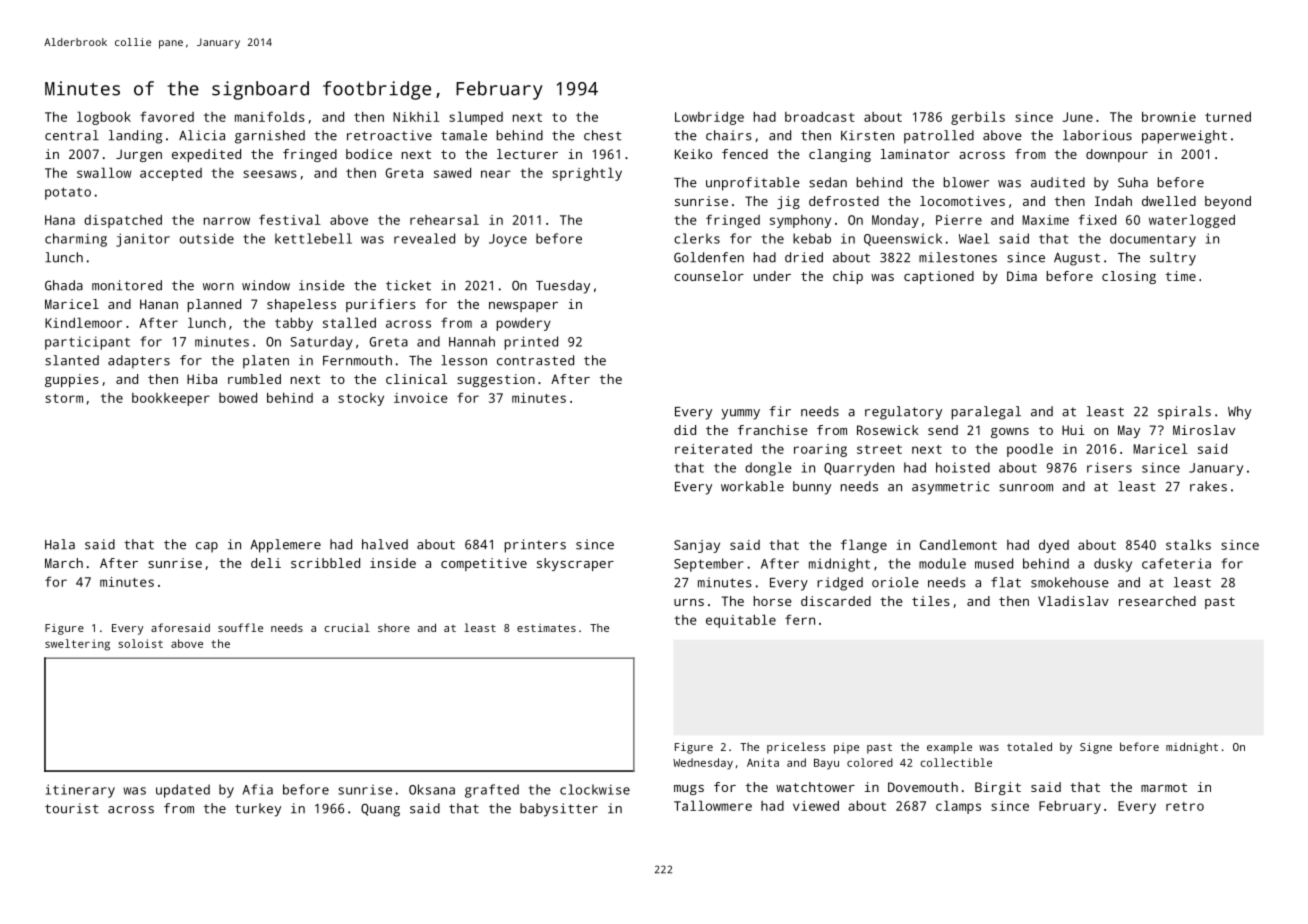 Image resolution: width=1308 pixels, height=924 pixels. I want to click on Afia, so click(258, 789).
